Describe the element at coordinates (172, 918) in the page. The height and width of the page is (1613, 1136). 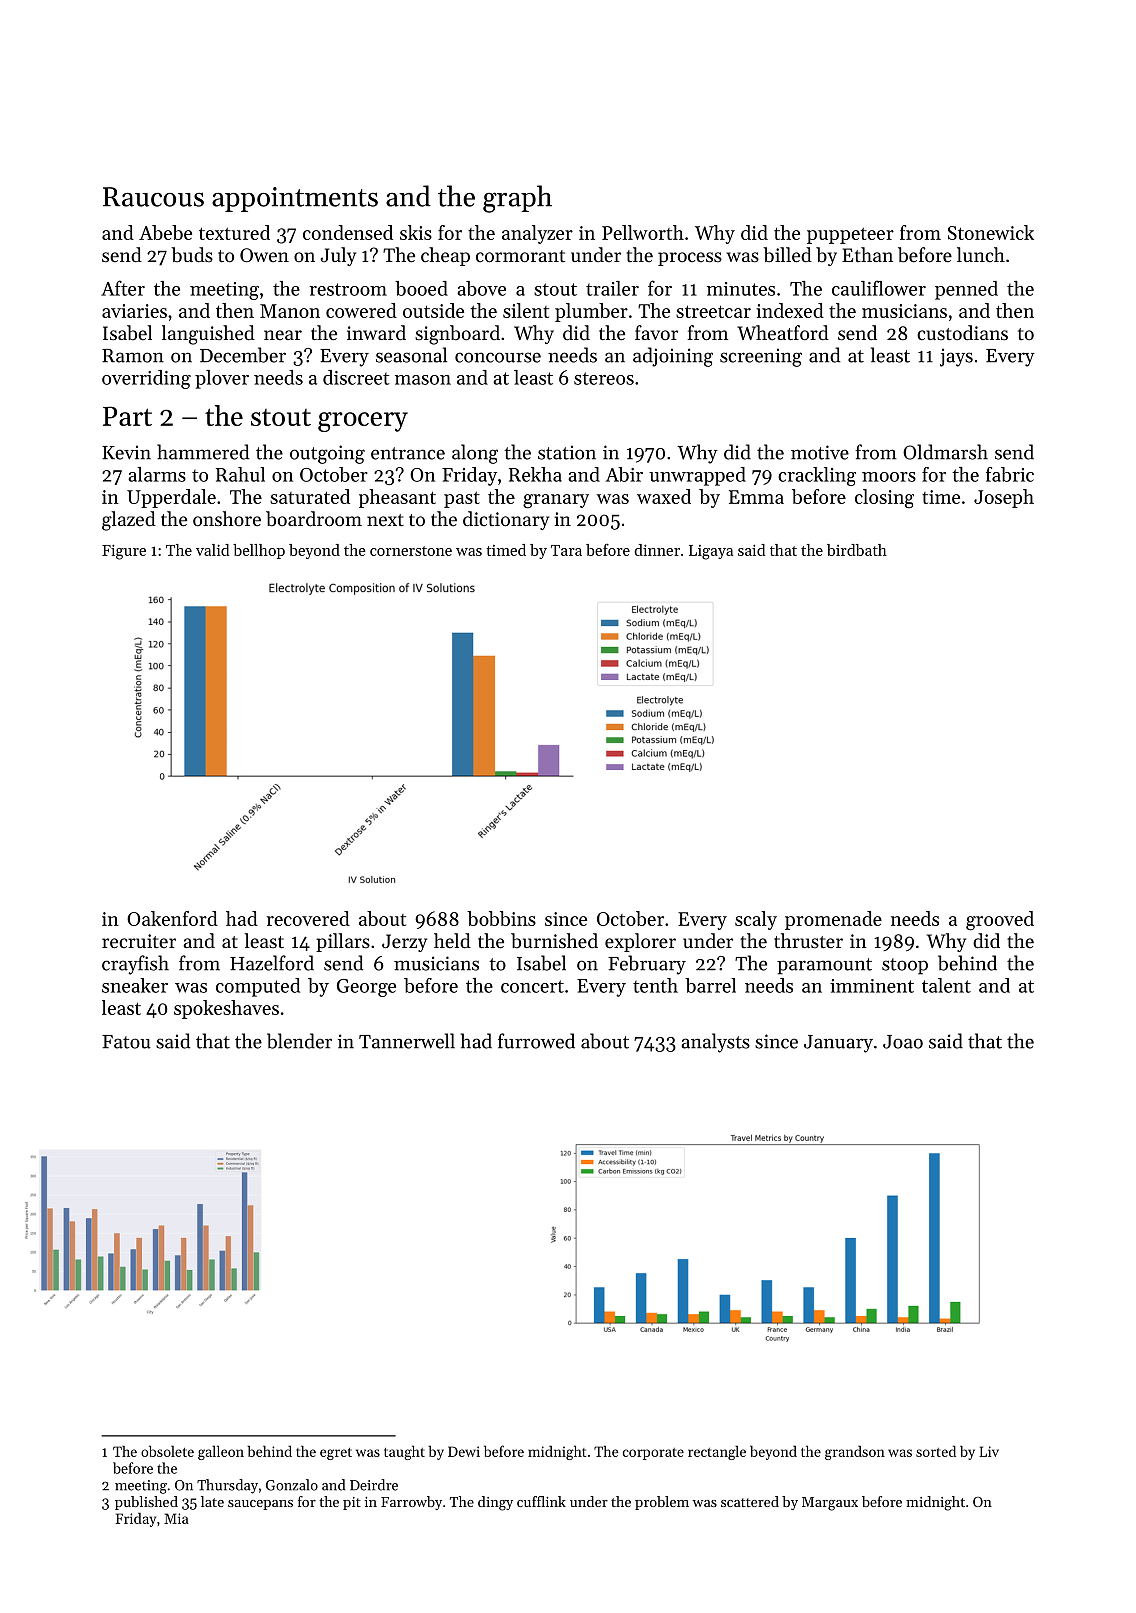
I see `Oakenford` at that location.
